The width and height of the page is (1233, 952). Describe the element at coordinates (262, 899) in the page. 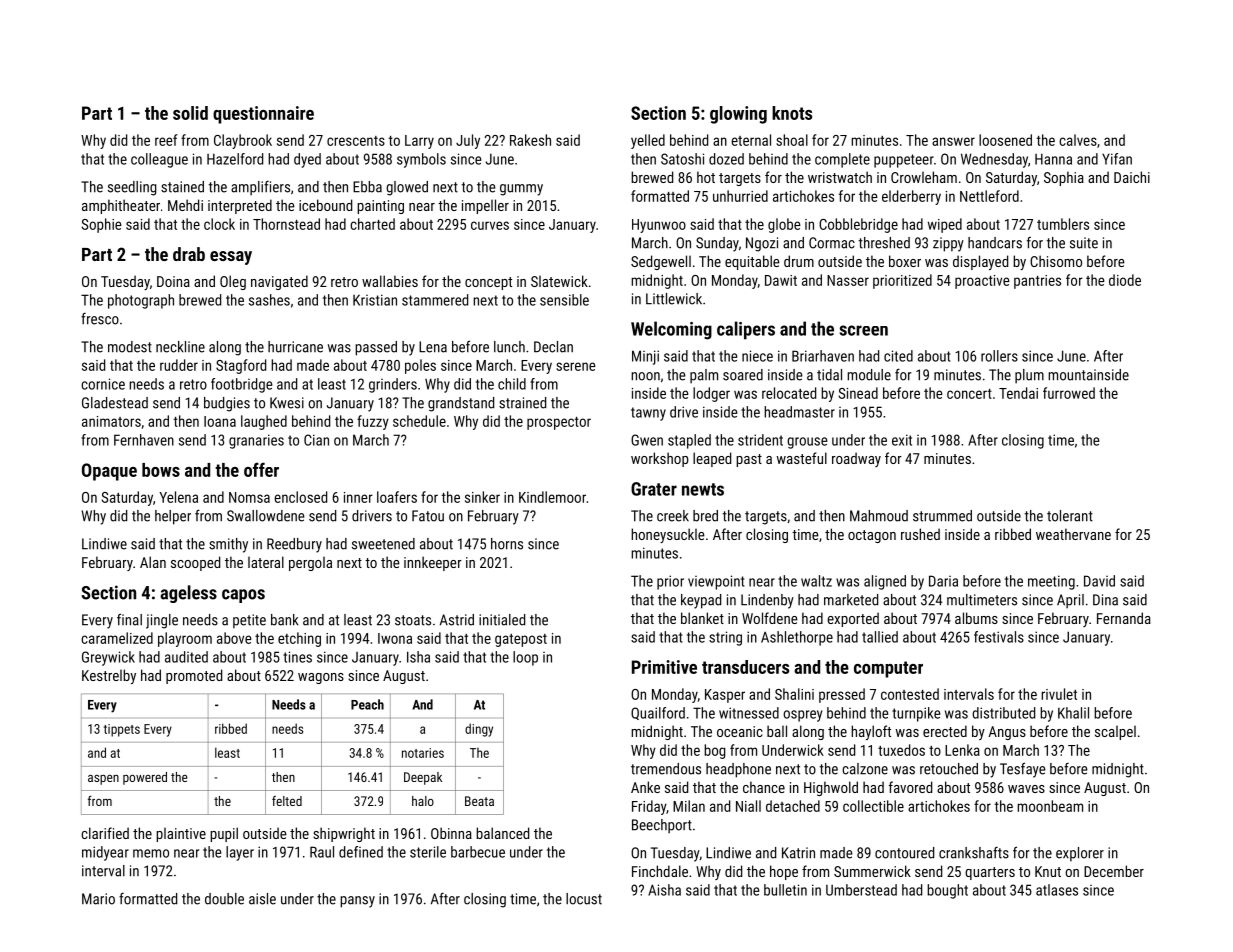

I see `aisle` at that location.
